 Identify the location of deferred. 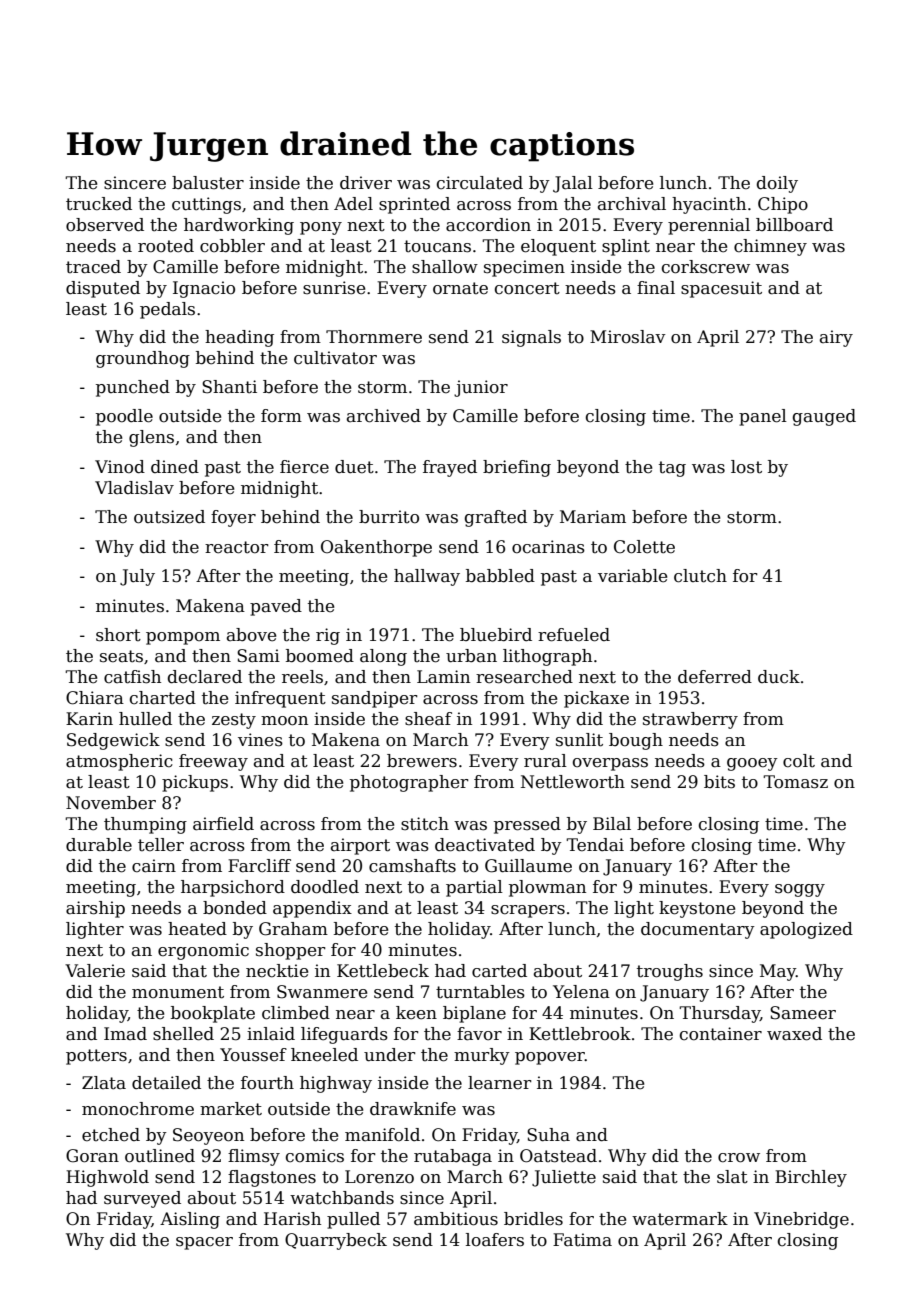
(715, 677).
